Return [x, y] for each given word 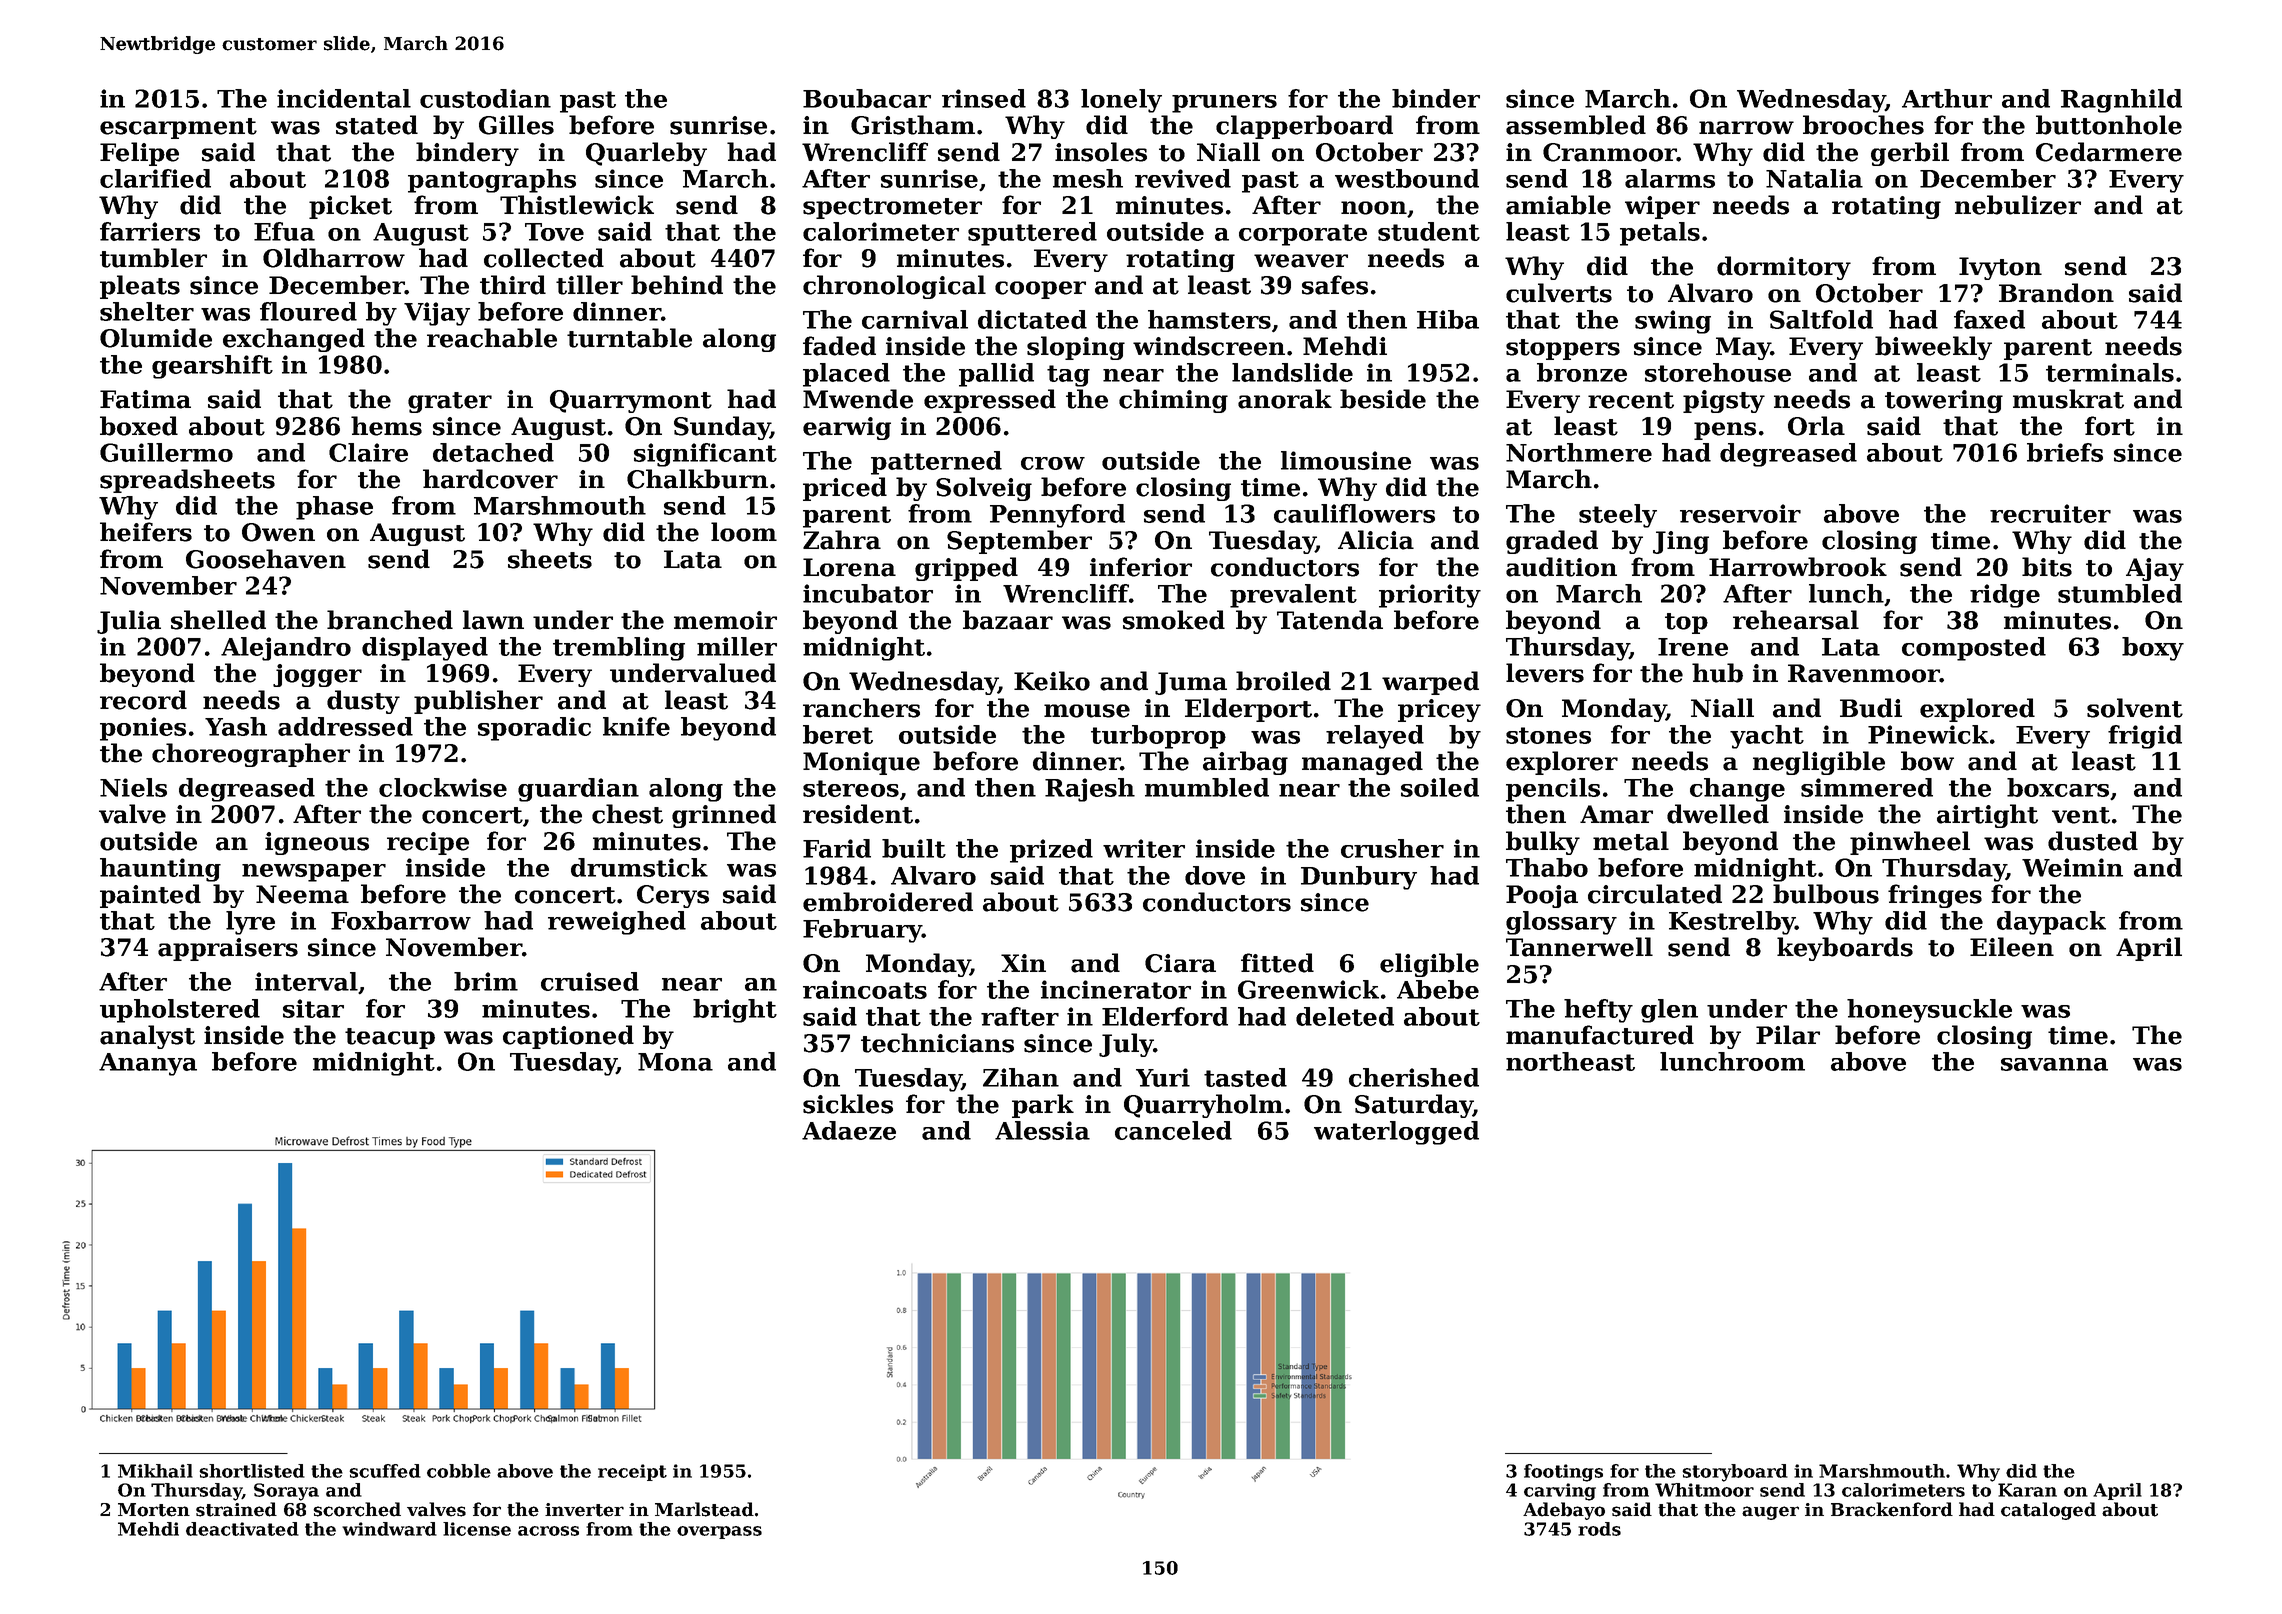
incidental [344, 98]
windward [389, 1529]
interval [306, 981]
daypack [2051, 923]
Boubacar [867, 98]
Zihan [1021, 1077]
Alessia [1042, 1130]
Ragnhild [2121, 101]
